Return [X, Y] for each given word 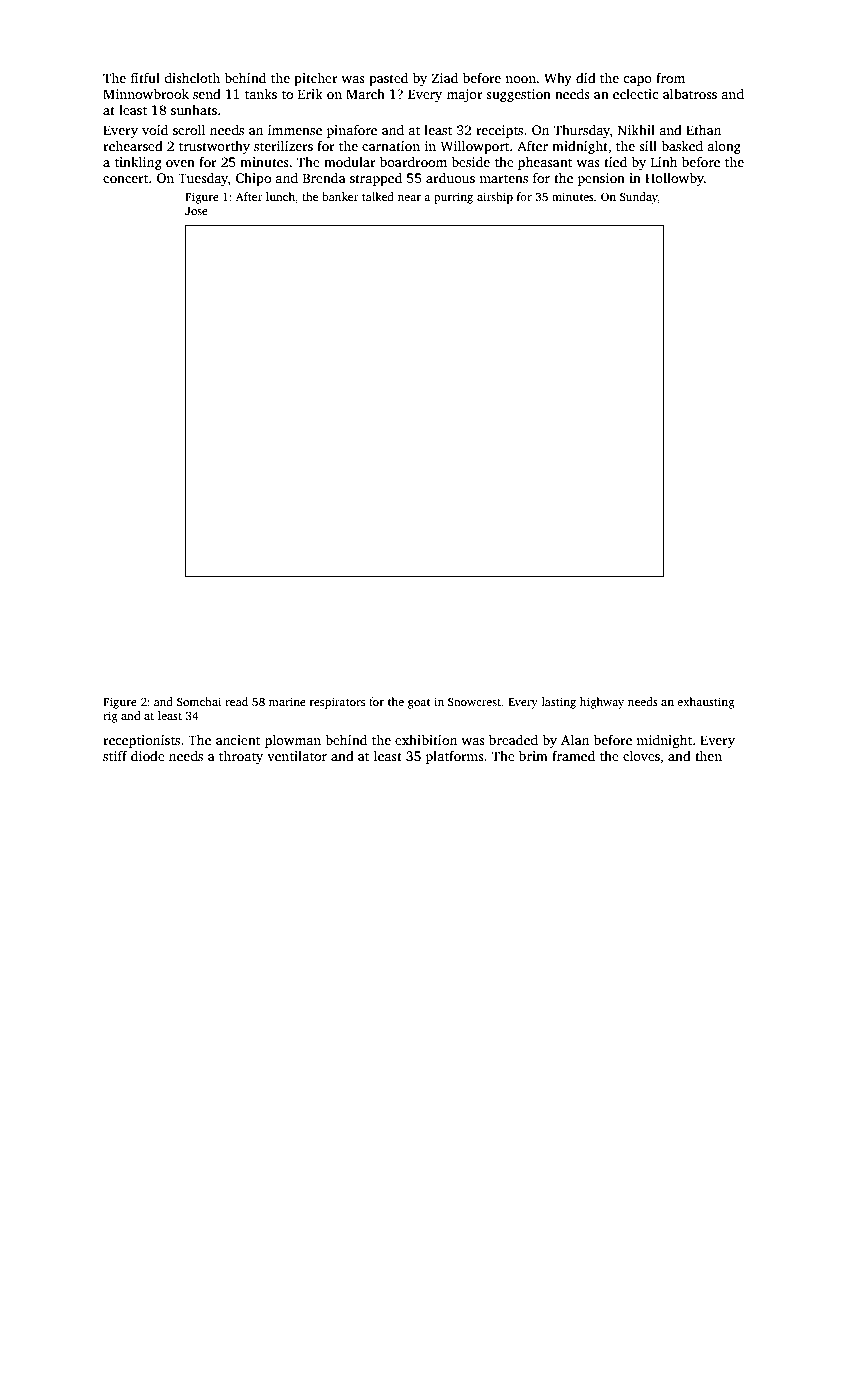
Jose [196, 211]
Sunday [639, 198]
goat [419, 704]
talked [378, 196]
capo [637, 81]
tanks [261, 93]
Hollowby [674, 179]
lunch [280, 196]
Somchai [199, 701]
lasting [559, 703]
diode [148, 756]
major [465, 95]
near [409, 198]
